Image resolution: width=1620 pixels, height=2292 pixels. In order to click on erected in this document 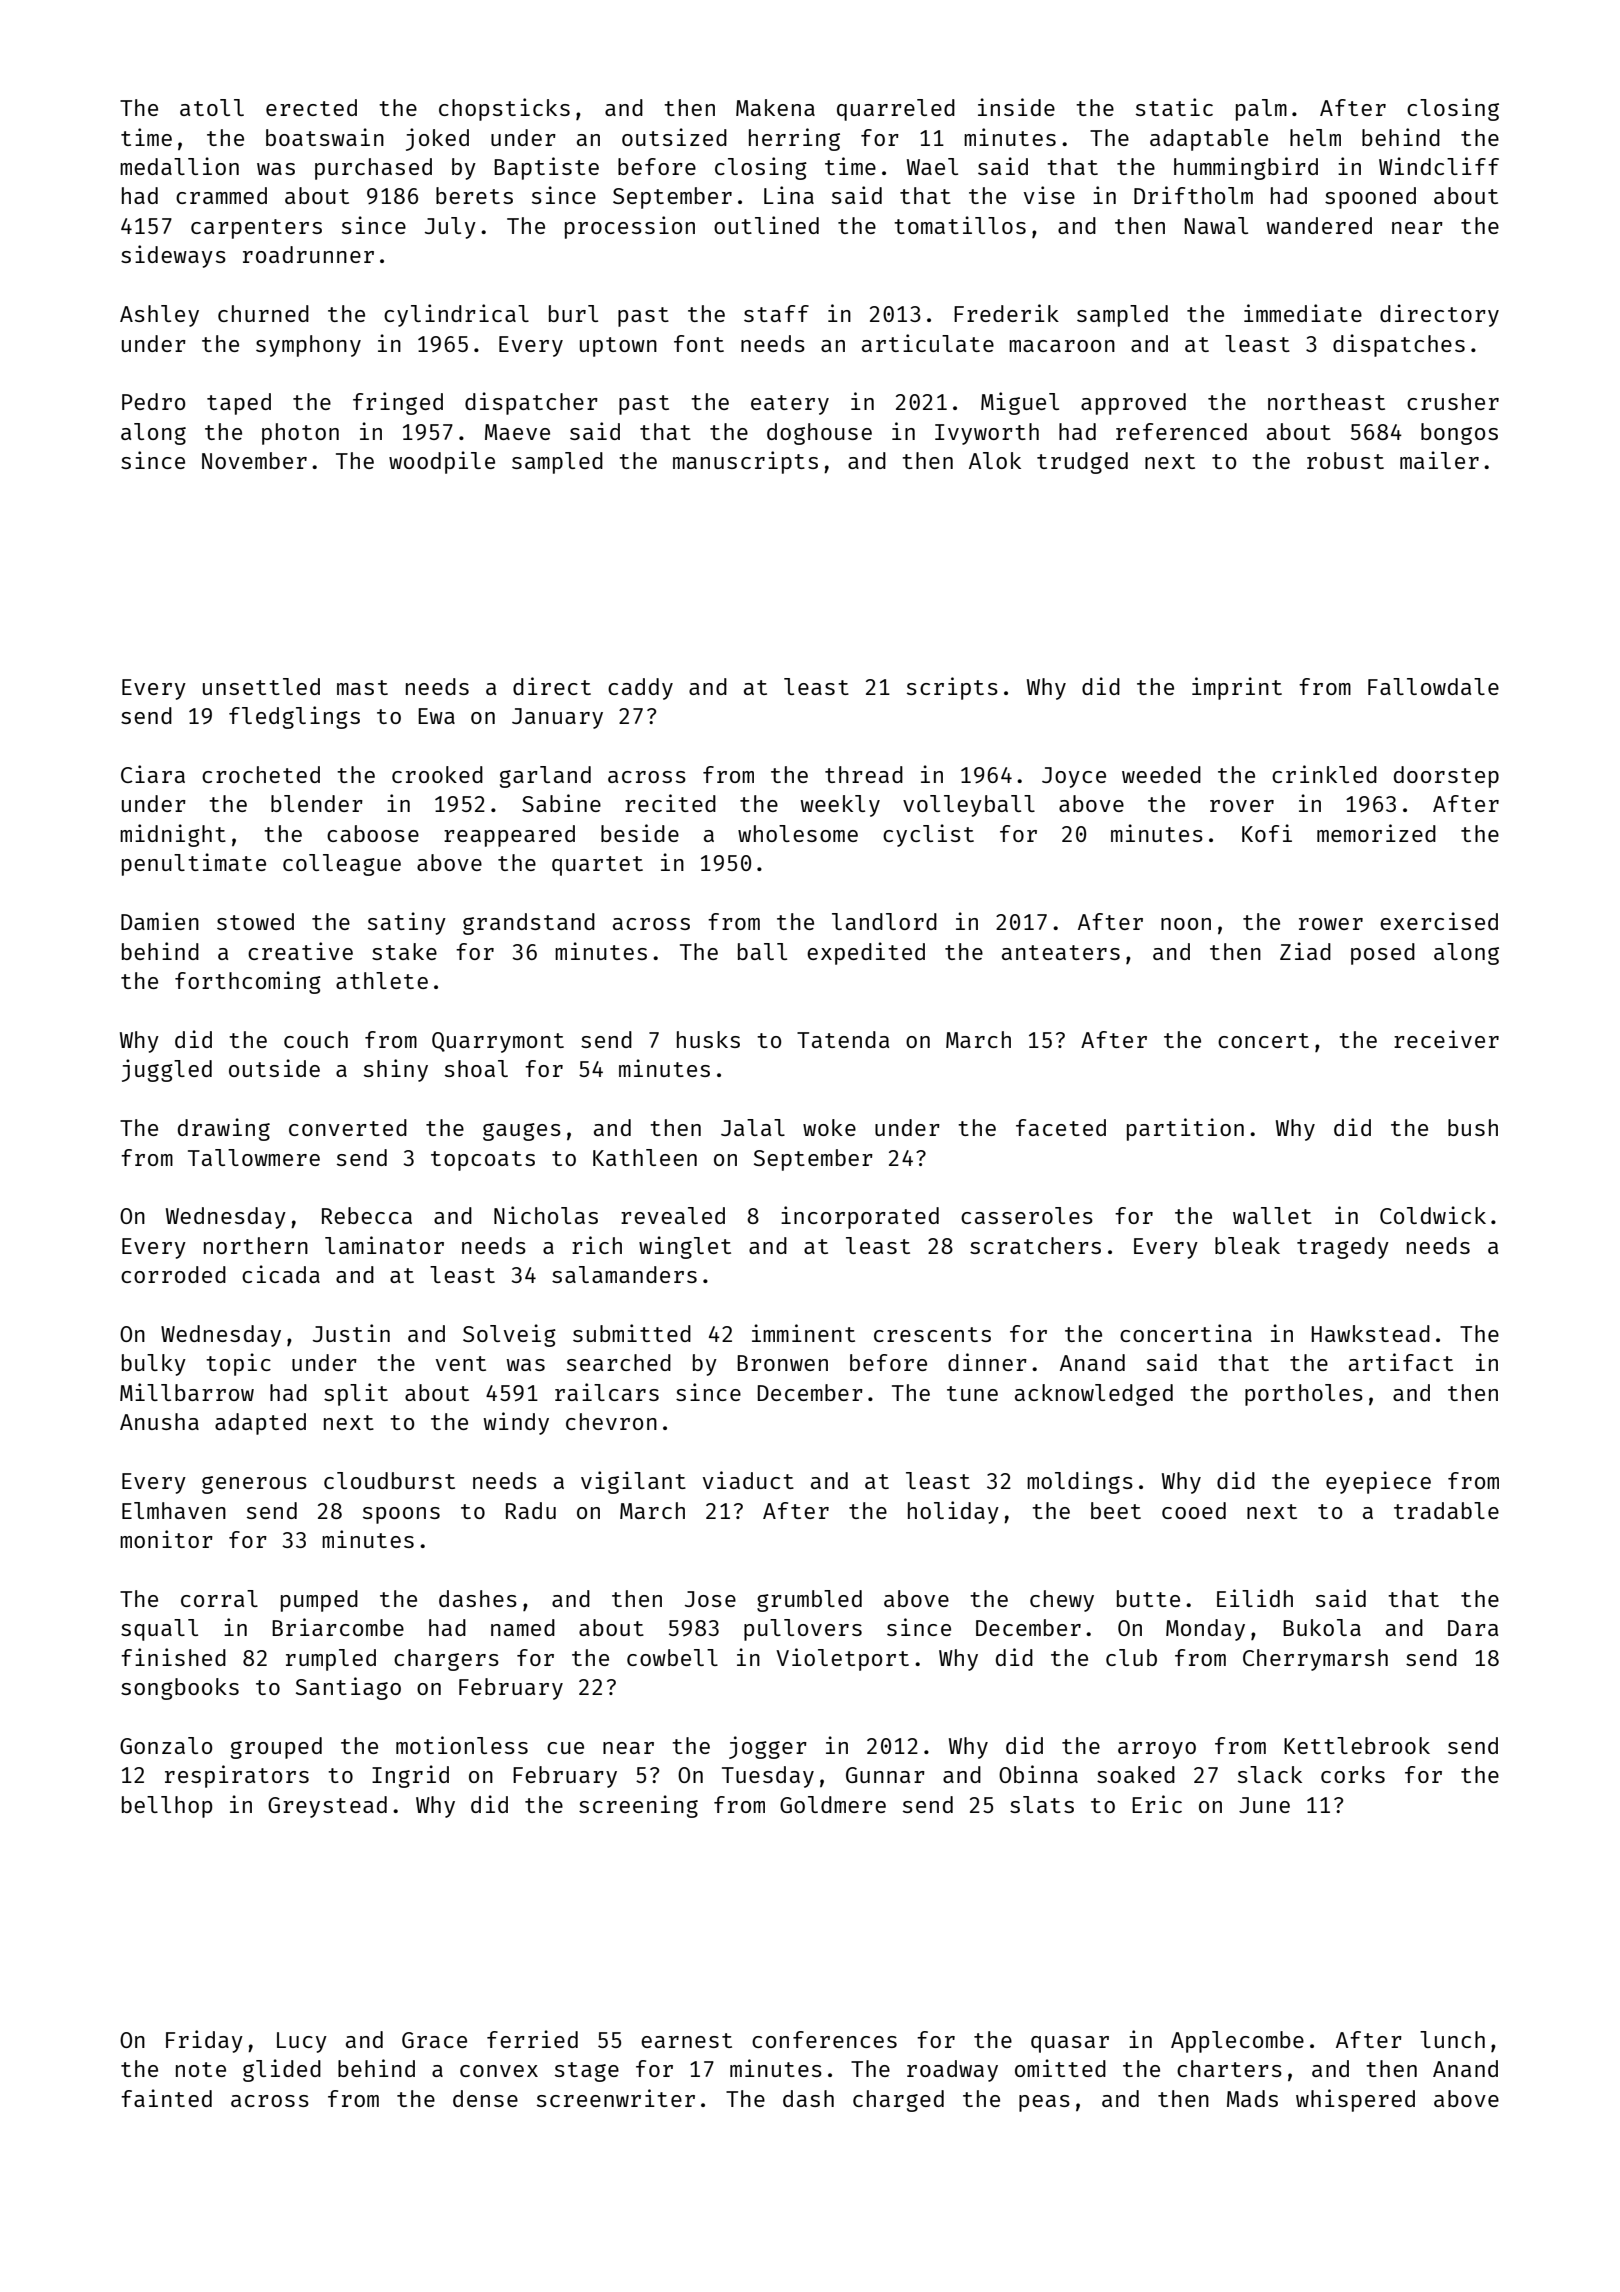, I will do `click(311, 107)`.
